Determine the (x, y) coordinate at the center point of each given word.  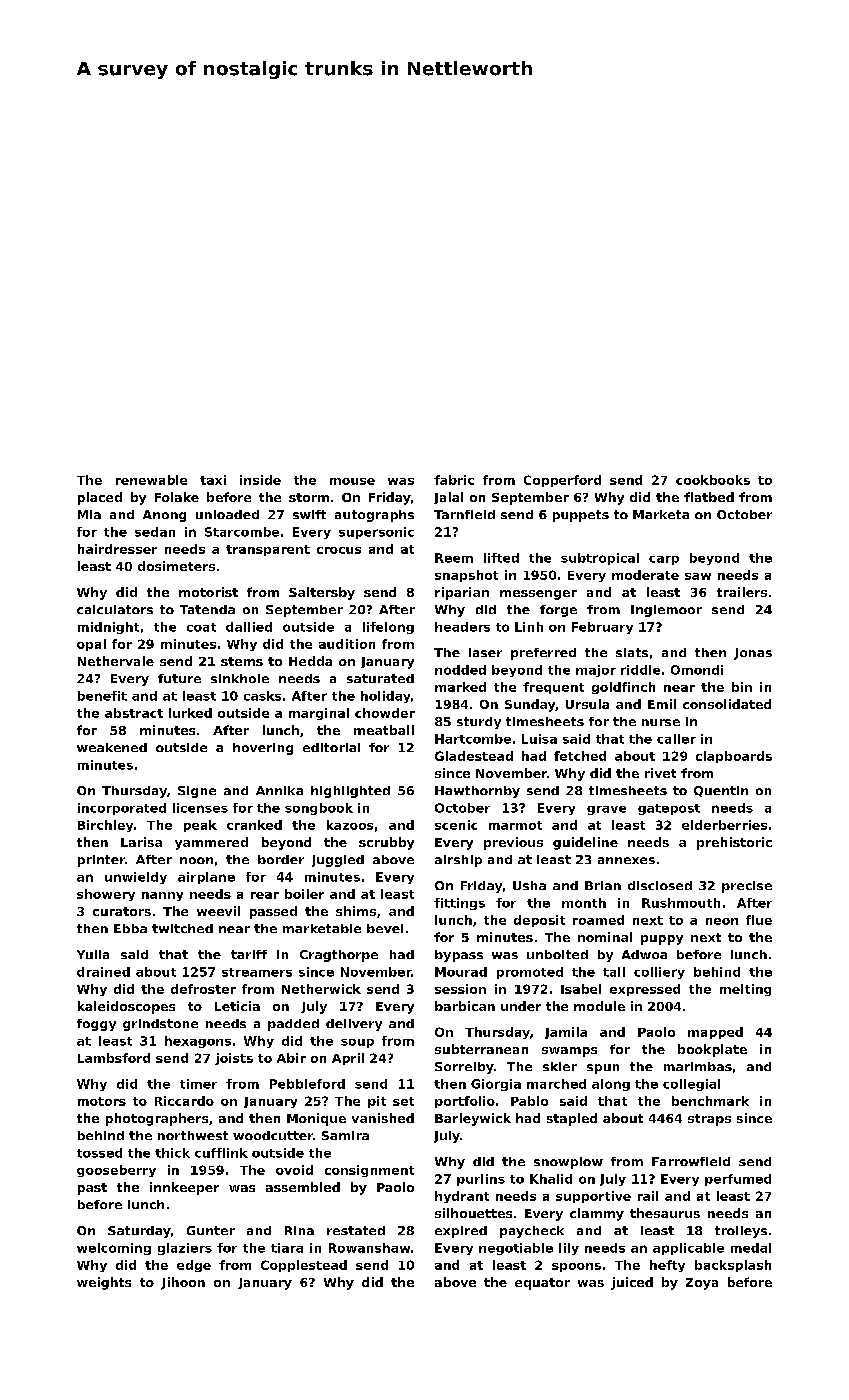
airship (458, 861)
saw (698, 576)
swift (309, 514)
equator (542, 1284)
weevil (218, 911)
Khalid (551, 1179)
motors (102, 1101)
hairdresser (117, 549)
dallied (249, 627)
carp (664, 560)
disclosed (660, 885)
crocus (339, 550)
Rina (299, 1230)
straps (709, 1120)
